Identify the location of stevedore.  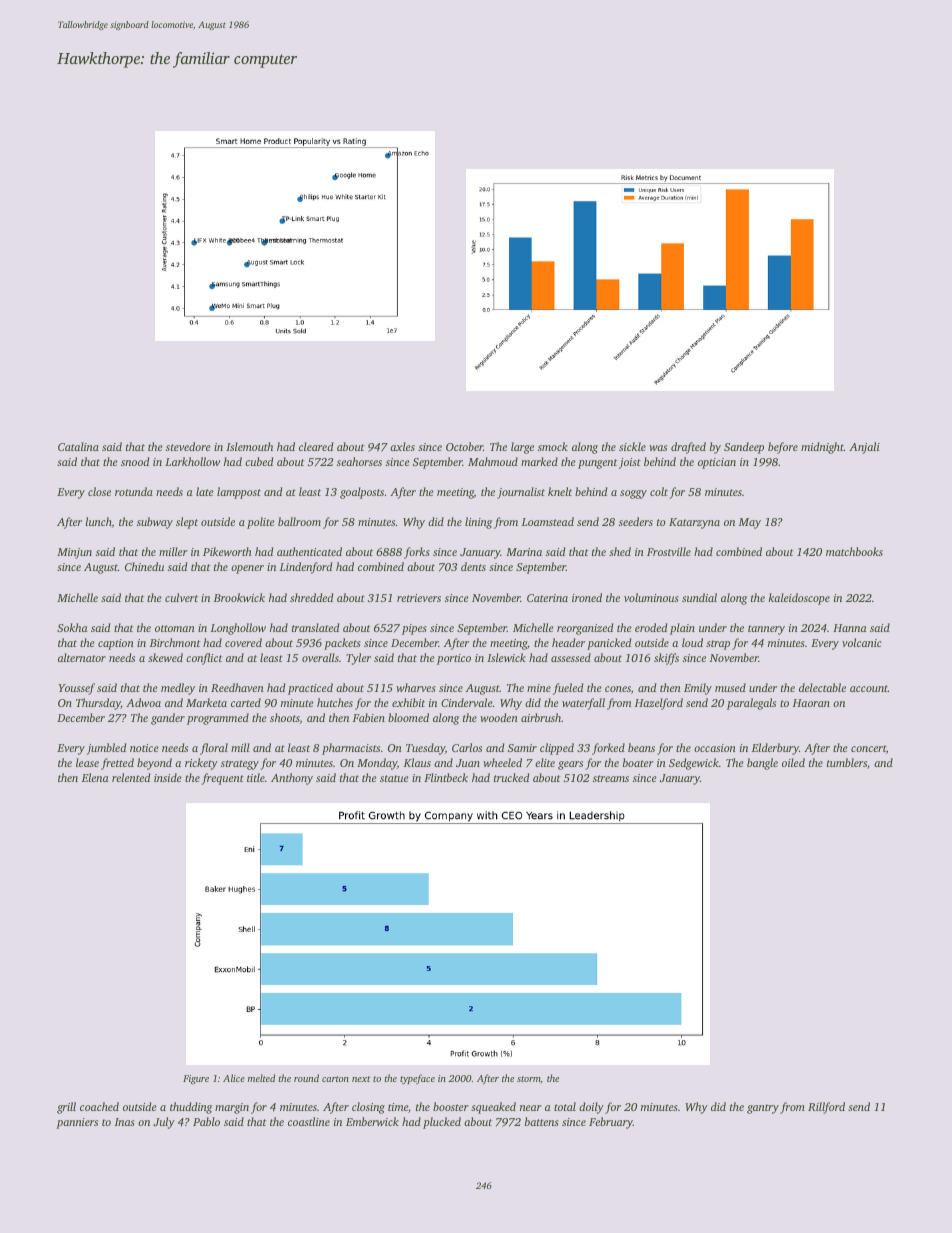
(188, 446).
